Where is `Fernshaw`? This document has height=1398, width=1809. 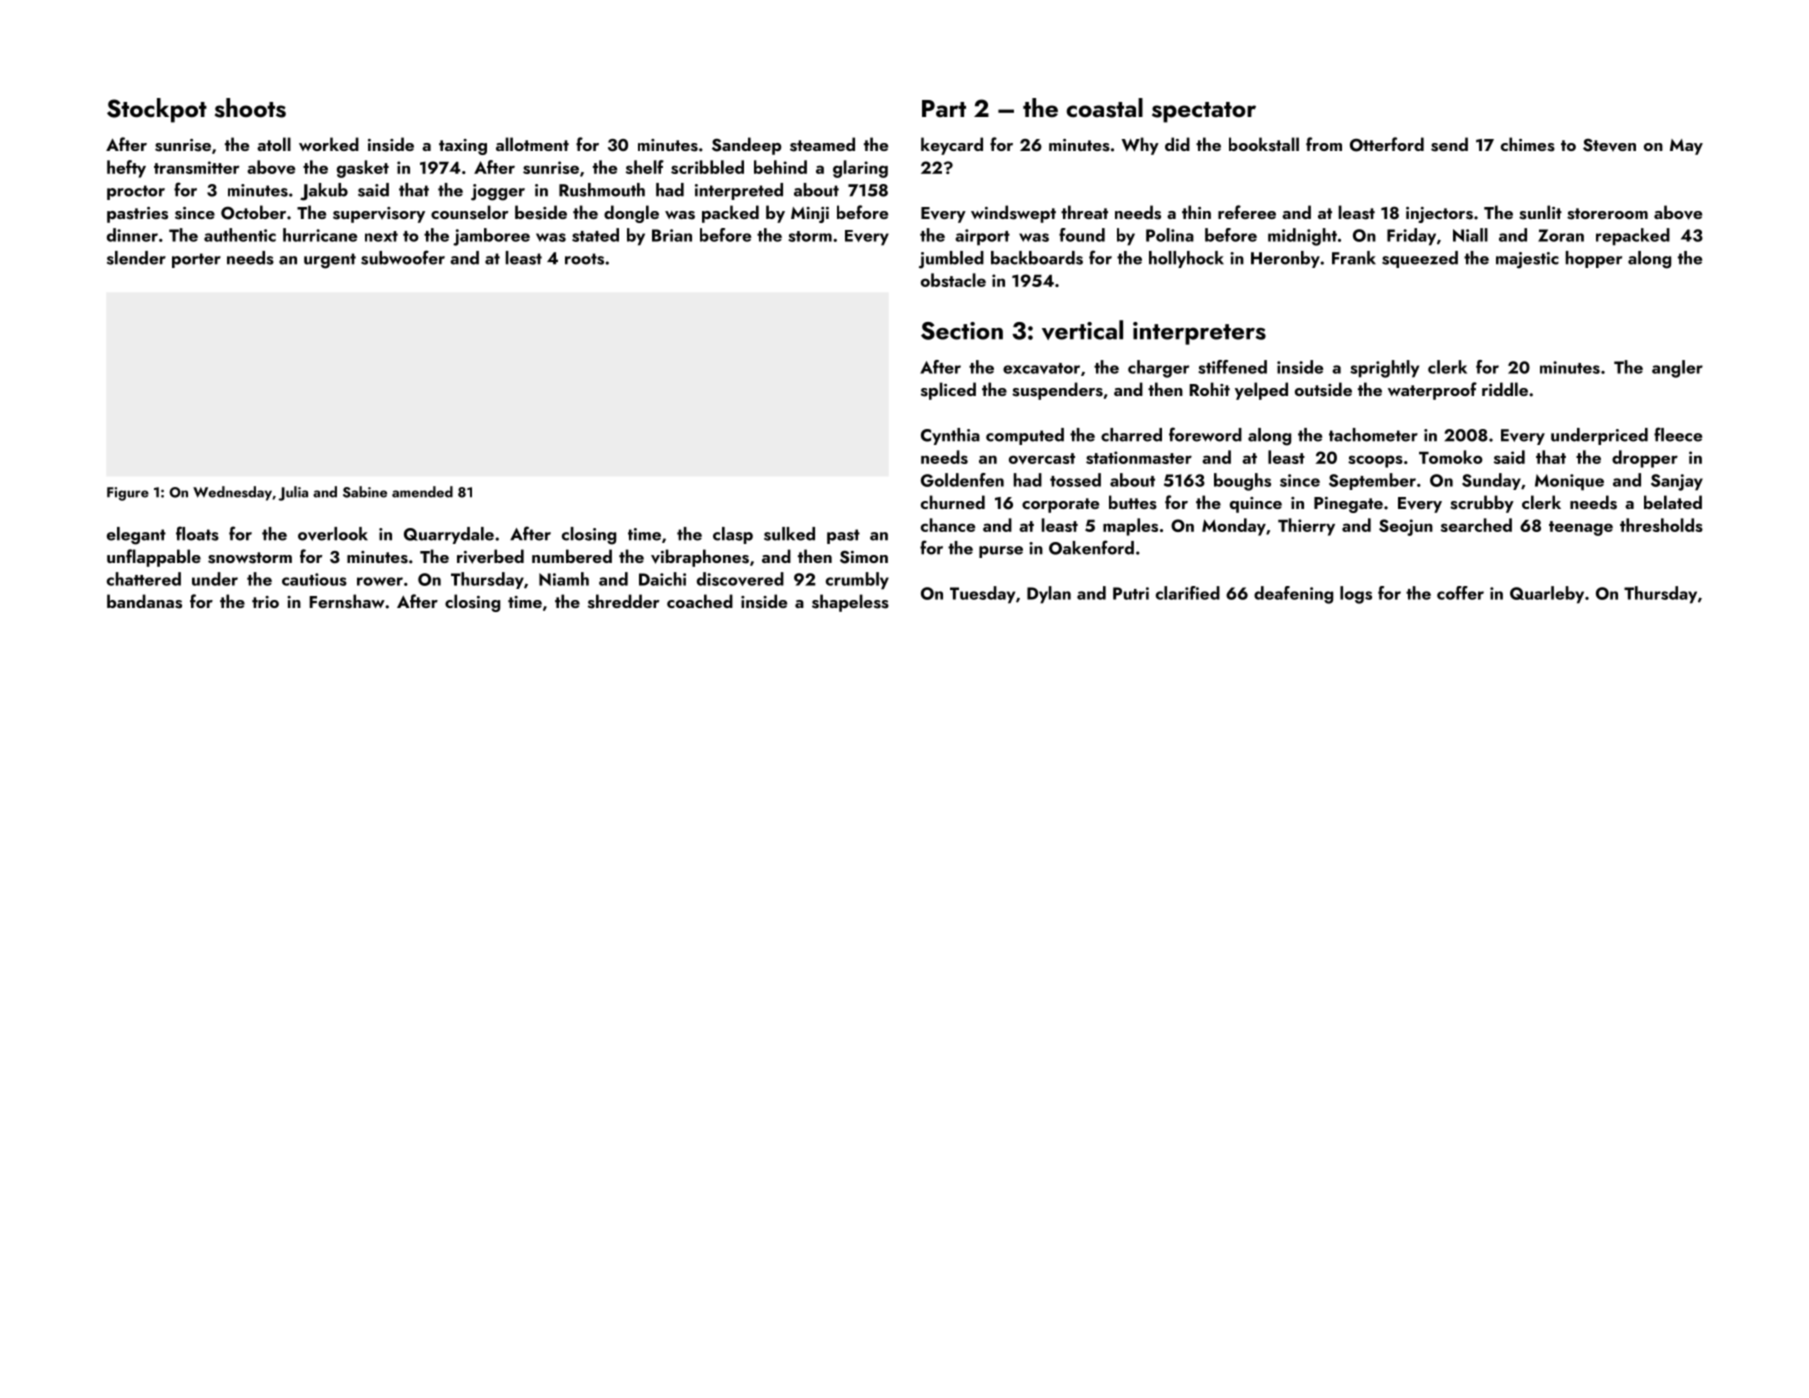 Fernshaw is located at coordinates (347, 601).
